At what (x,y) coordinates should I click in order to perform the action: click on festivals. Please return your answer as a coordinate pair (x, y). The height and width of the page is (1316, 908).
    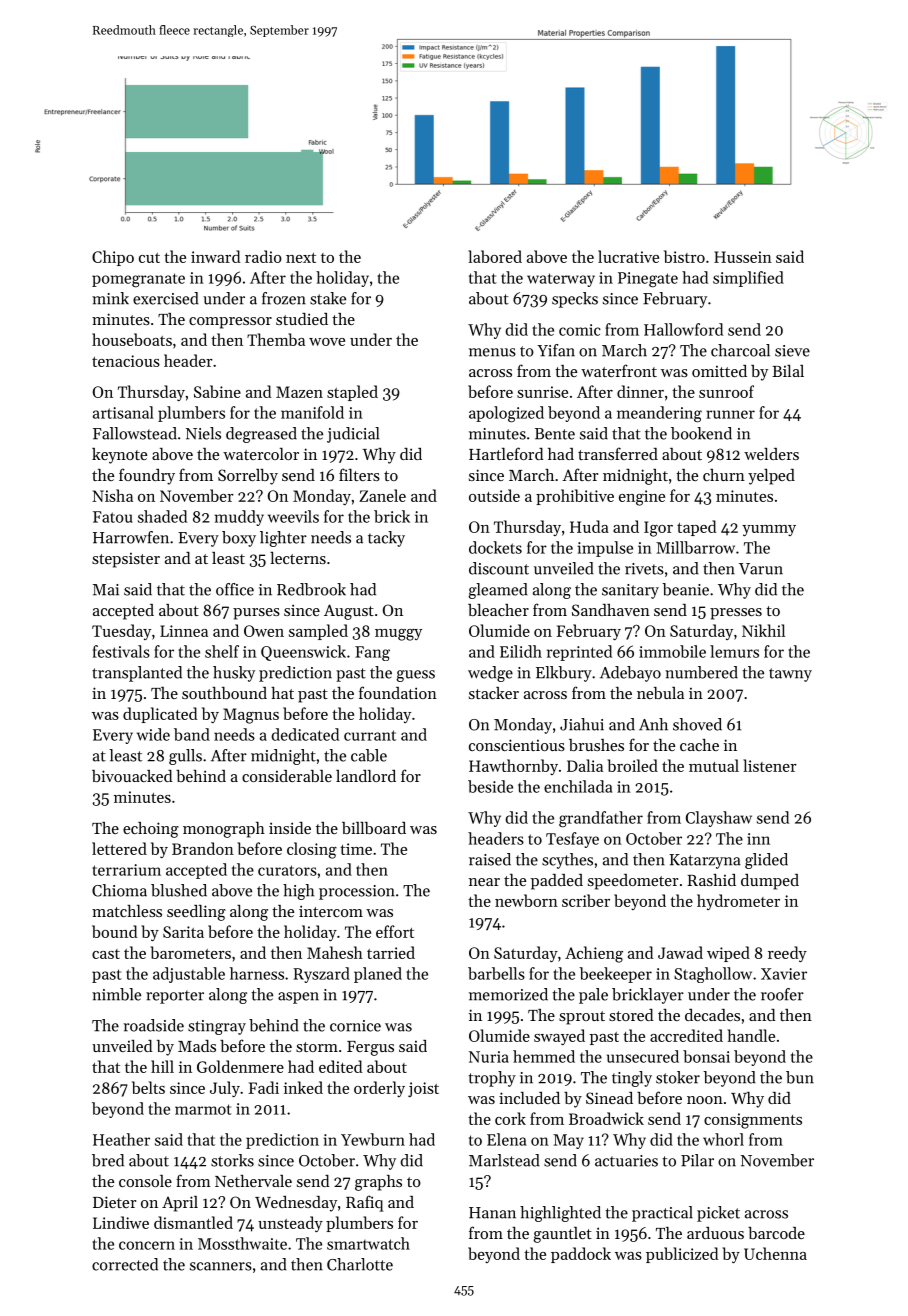
    Looking at the image, I should click on (121, 651).
